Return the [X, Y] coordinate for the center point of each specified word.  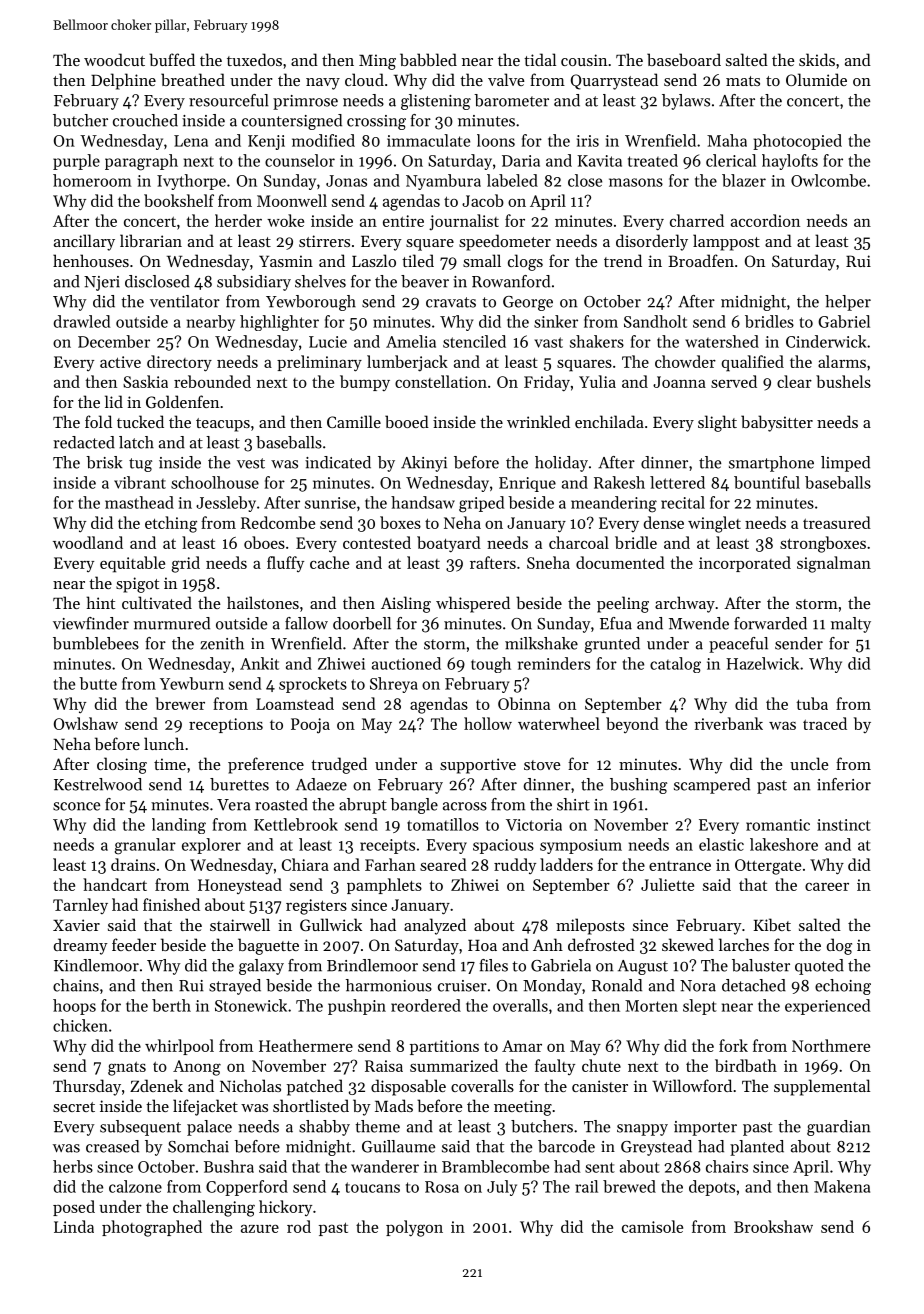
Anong [197, 1068]
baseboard [684, 59]
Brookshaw [773, 1226]
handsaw [423, 502]
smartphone [771, 464]
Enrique [527, 484]
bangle [414, 806]
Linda [74, 1226]
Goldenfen [182, 401]
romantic [778, 825]
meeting [523, 1108]
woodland [88, 542]
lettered [677, 482]
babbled [428, 59]
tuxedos [254, 59]
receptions [226, 725]
